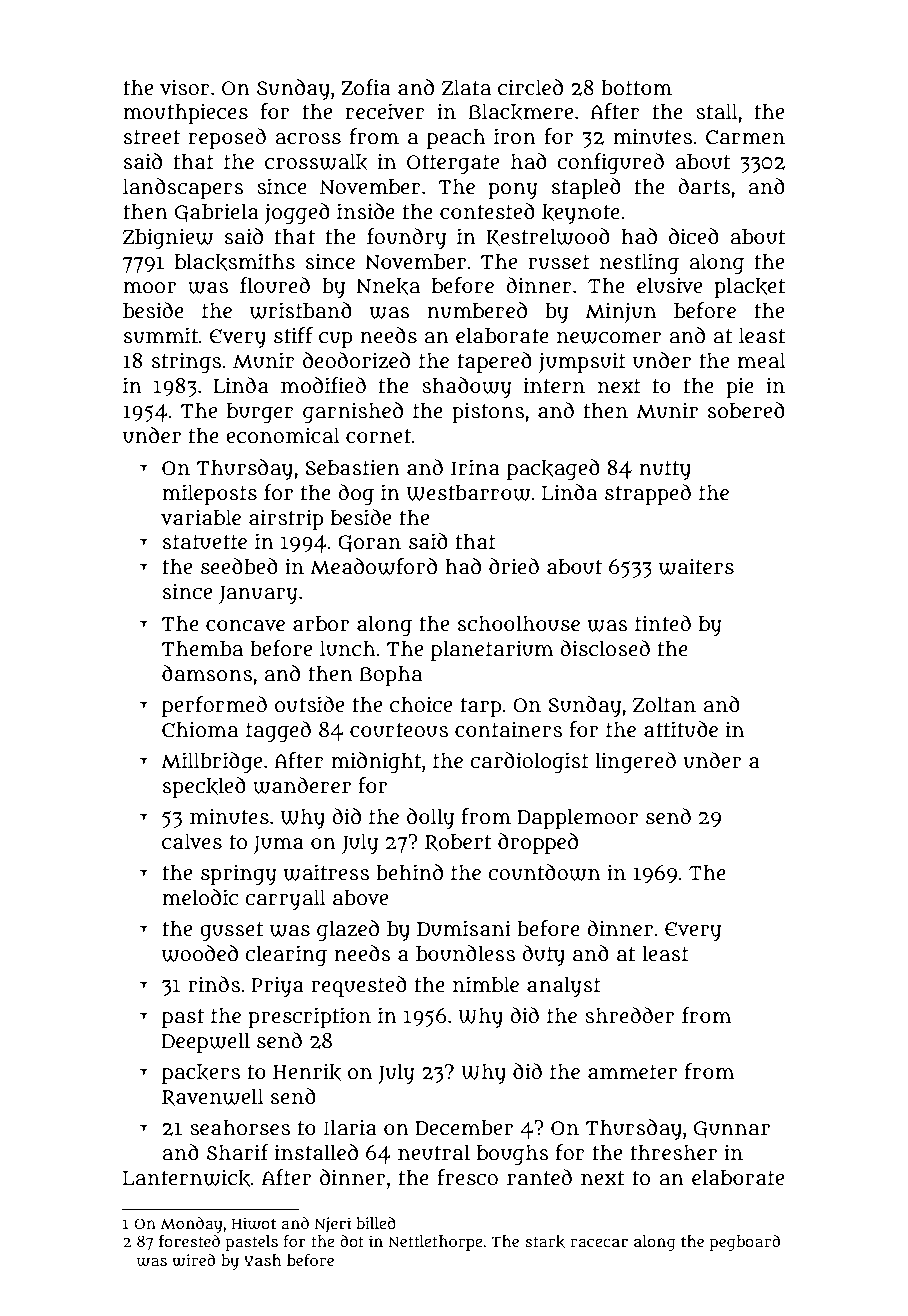 This page has height=1316, width=908. Describe the element at coordinates (745, 137) in the page. I see `Carmen` at that location.
